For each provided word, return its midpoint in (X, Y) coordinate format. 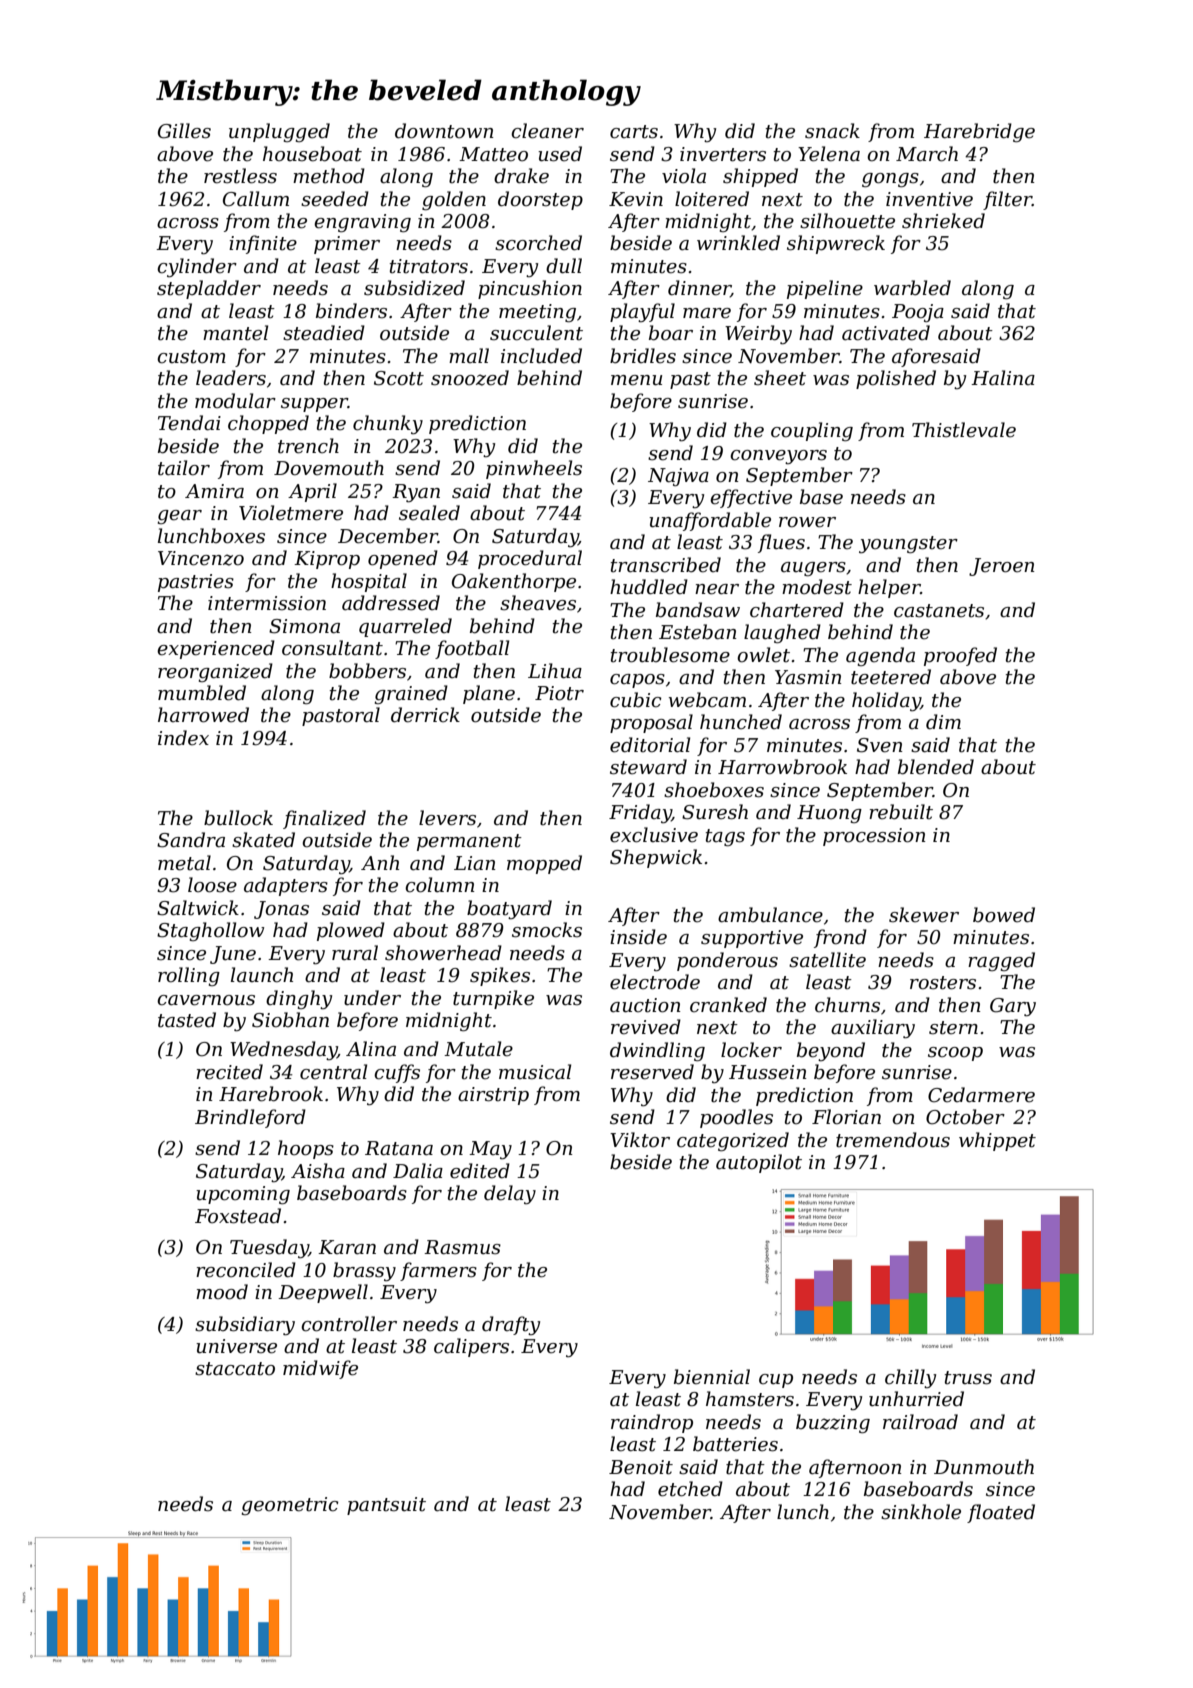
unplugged (279, 132)
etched (690, 1489)
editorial (650, 745)
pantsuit (386, 1506)
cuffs (397, 1073)
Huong (829, 814)
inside (638, 937)
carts (634, 132)
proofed (960, 656)
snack (832, 131)
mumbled (202, 693)
